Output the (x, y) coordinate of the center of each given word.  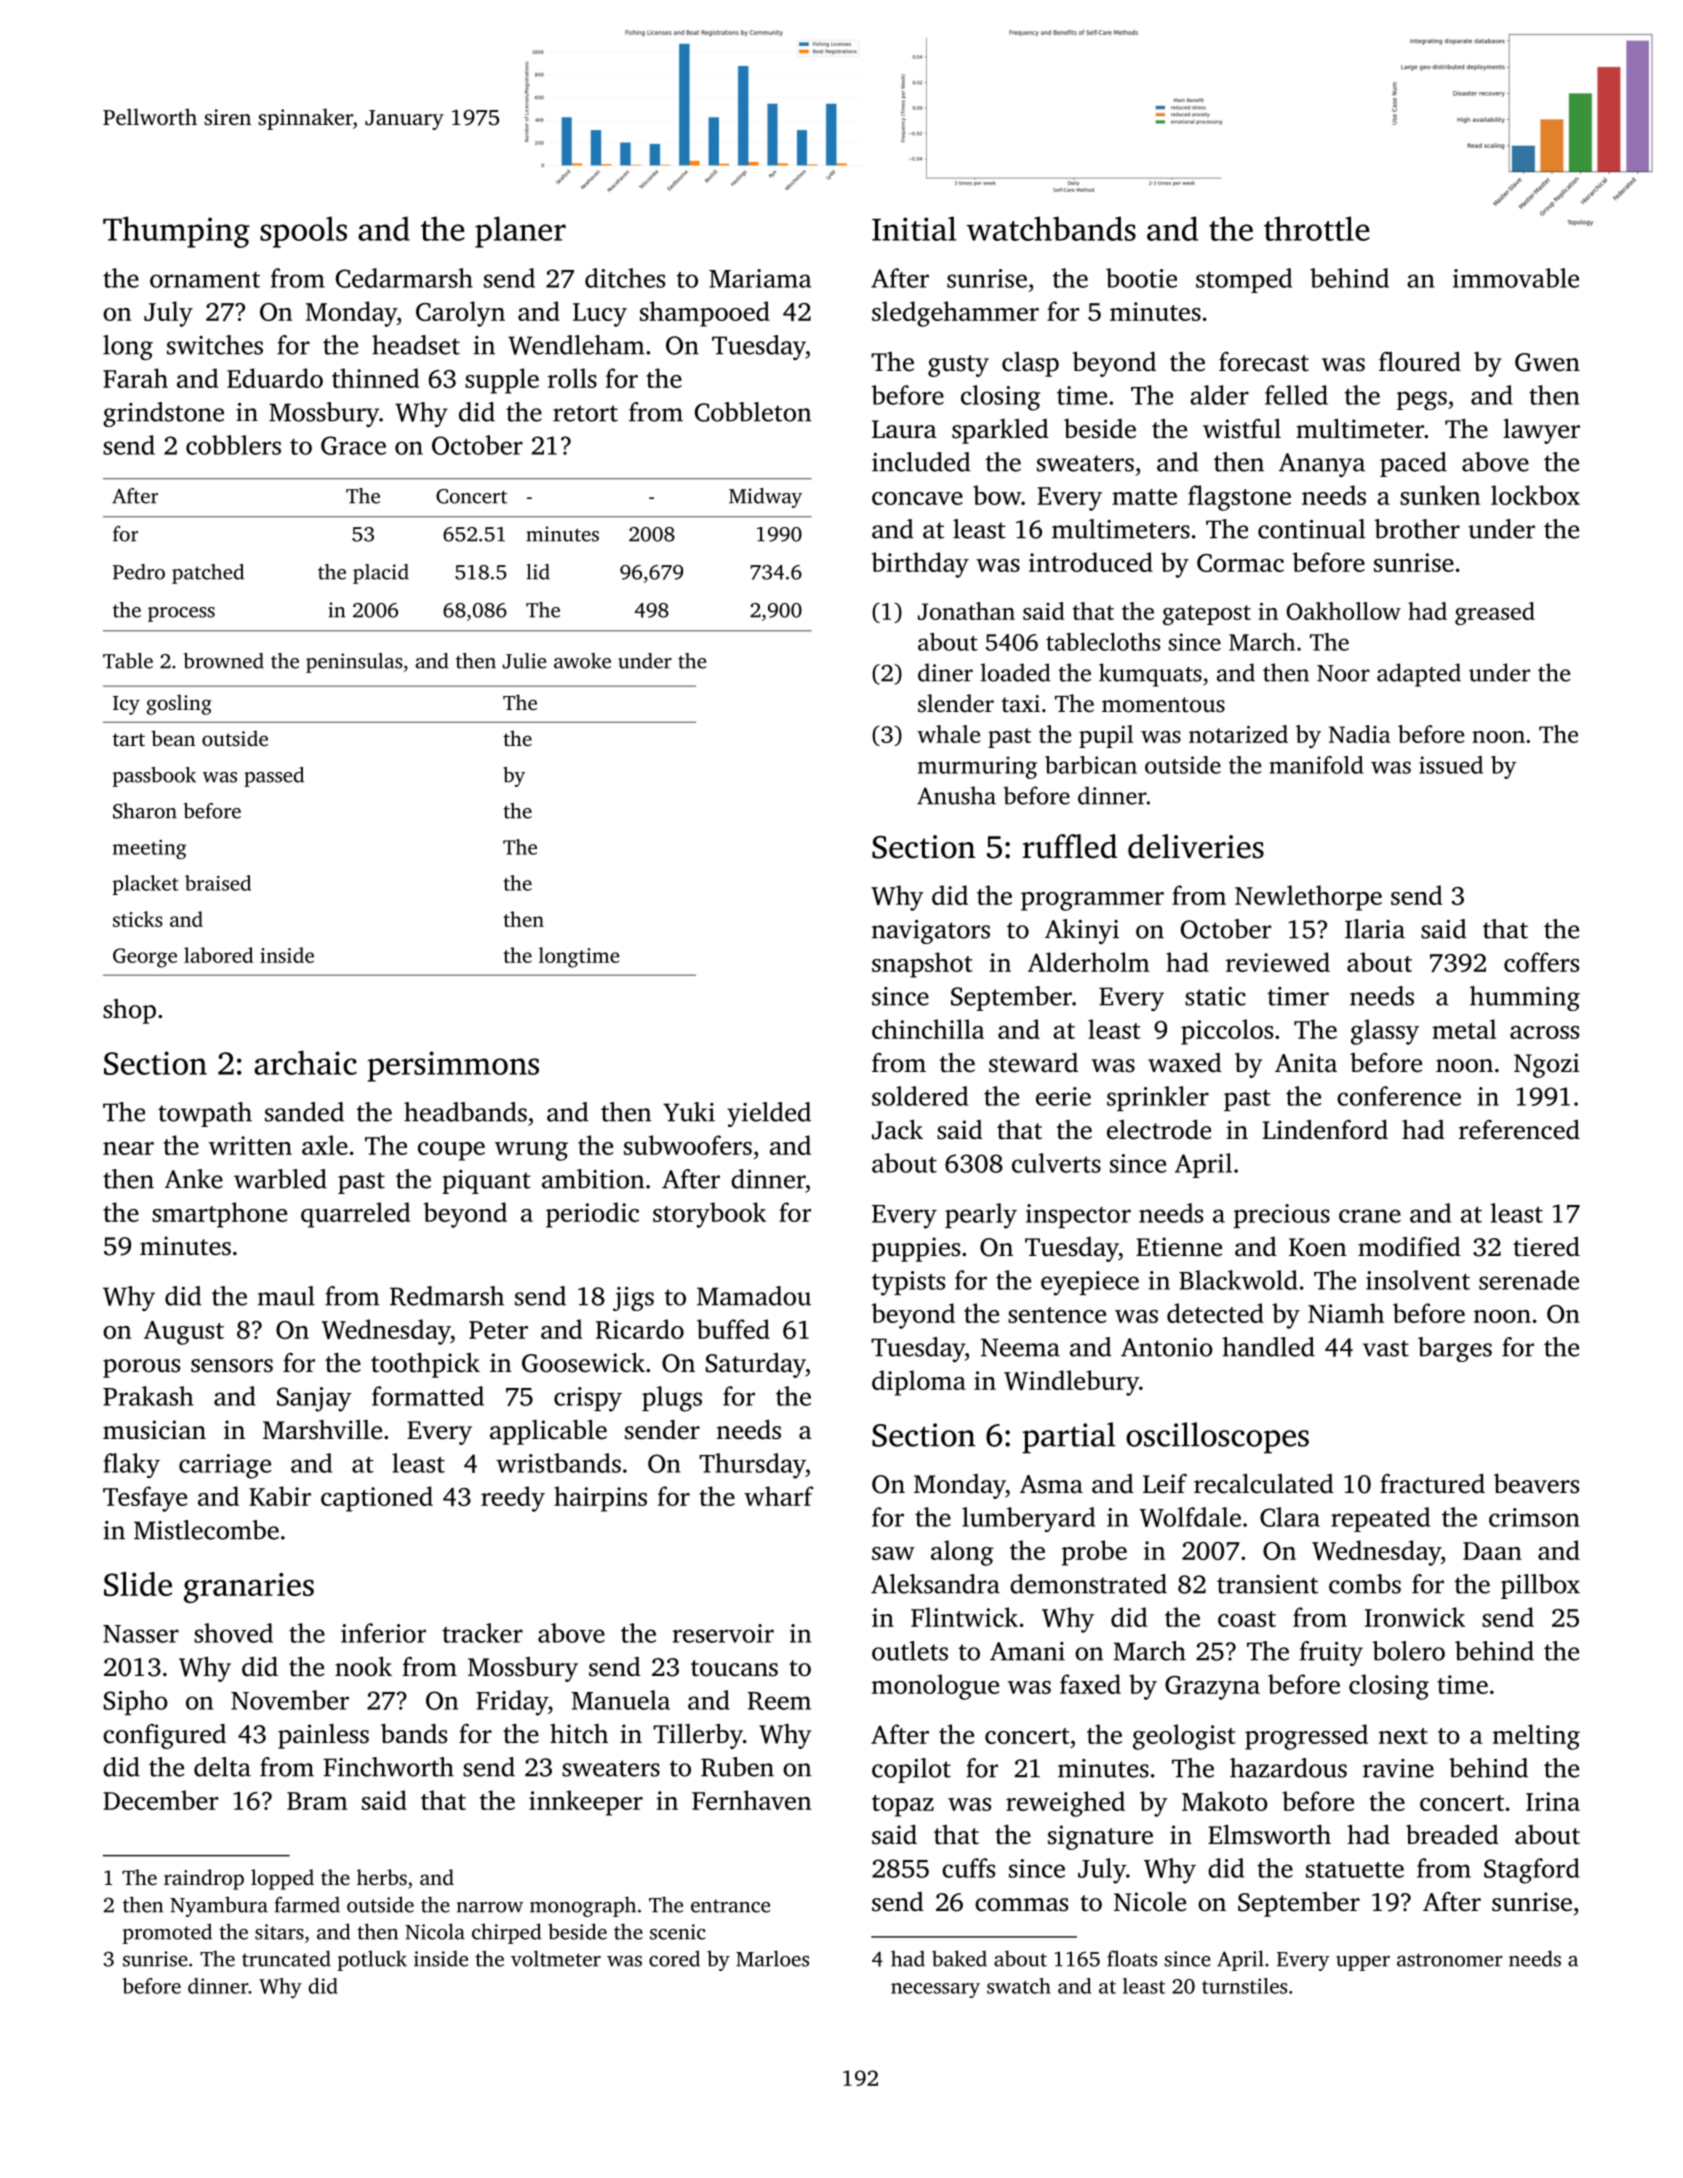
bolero (1408, 1651)
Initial (914, 228)
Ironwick (1415, 1617)
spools (303, 232)
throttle (1317, 228)
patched (208, 574)
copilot (911, 1770)
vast (1386, 1348)
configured (164, 1736)
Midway (765, 498)
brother (1417, 529)
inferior (383, 1633)
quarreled (355, 1215)
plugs (672, 1399)
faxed (1090, 1684)
